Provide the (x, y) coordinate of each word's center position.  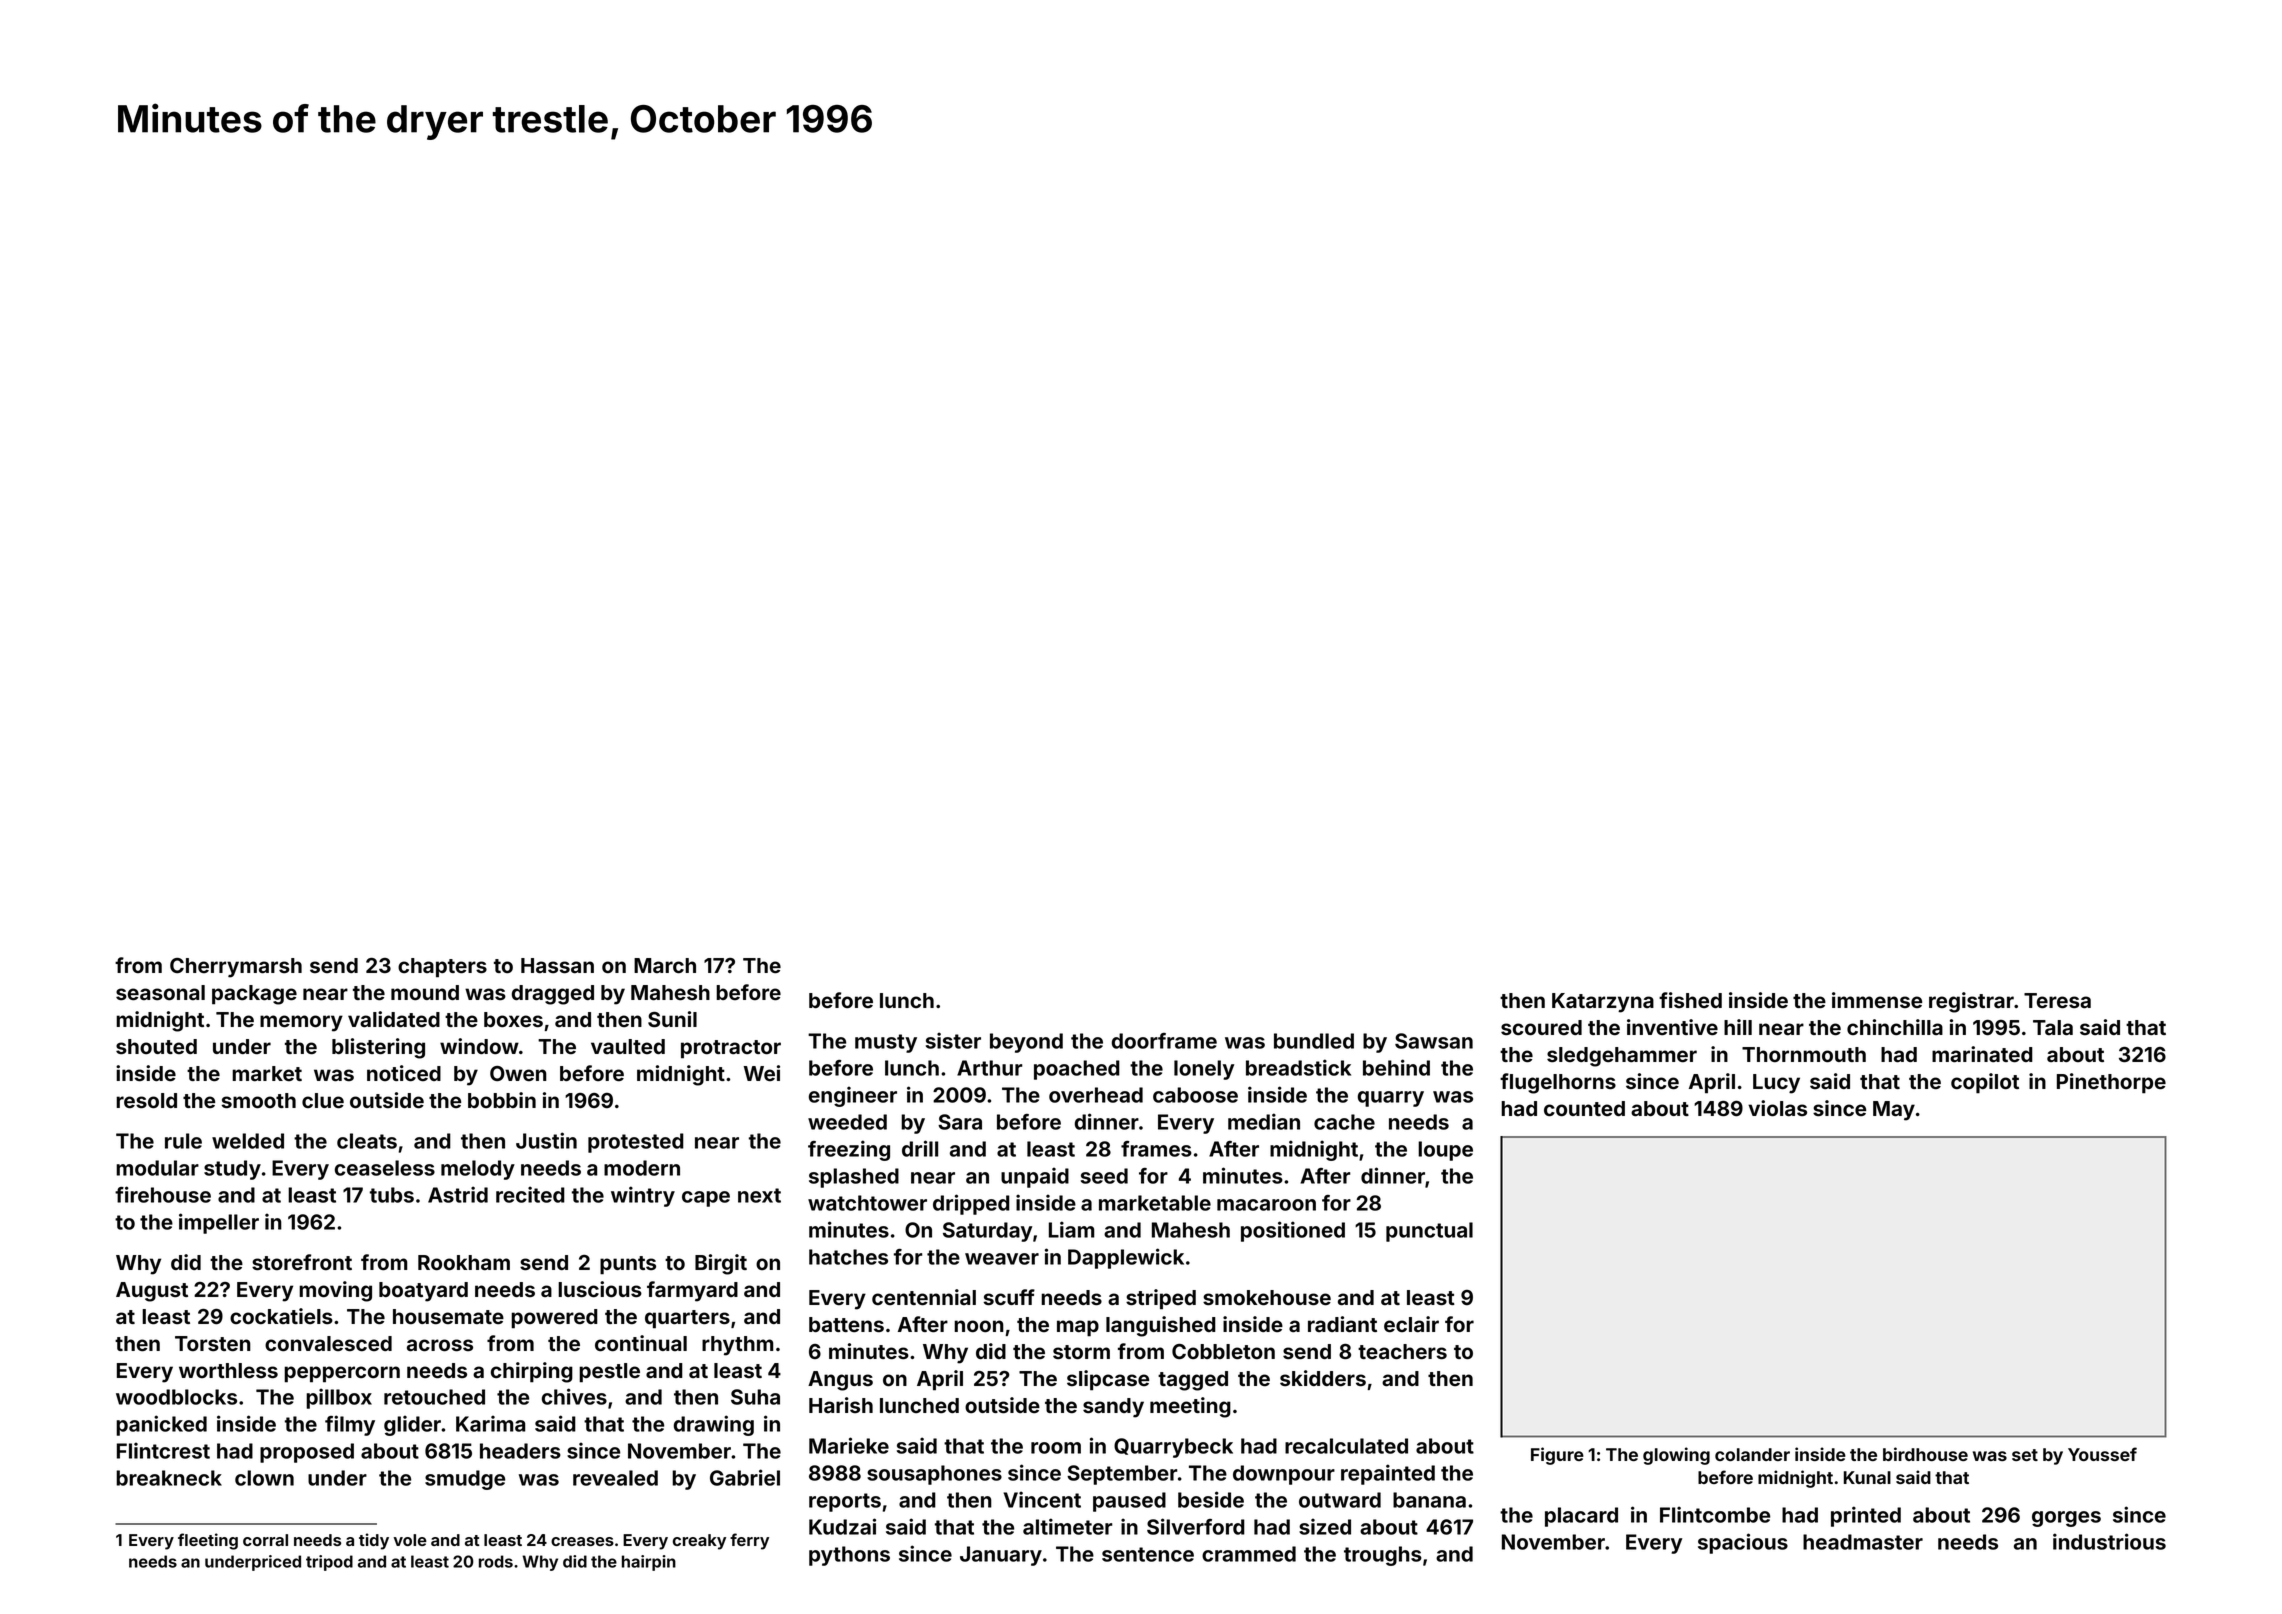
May (1894, 1111)
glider (412, 1425)
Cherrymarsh (236, 968)
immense (1877, 1000)
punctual (1429, 1232)
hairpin (649, 1563)
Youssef (2102, 1454)
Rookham (464, 1263)
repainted (1388, 1474)
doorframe (1164, 1041)
